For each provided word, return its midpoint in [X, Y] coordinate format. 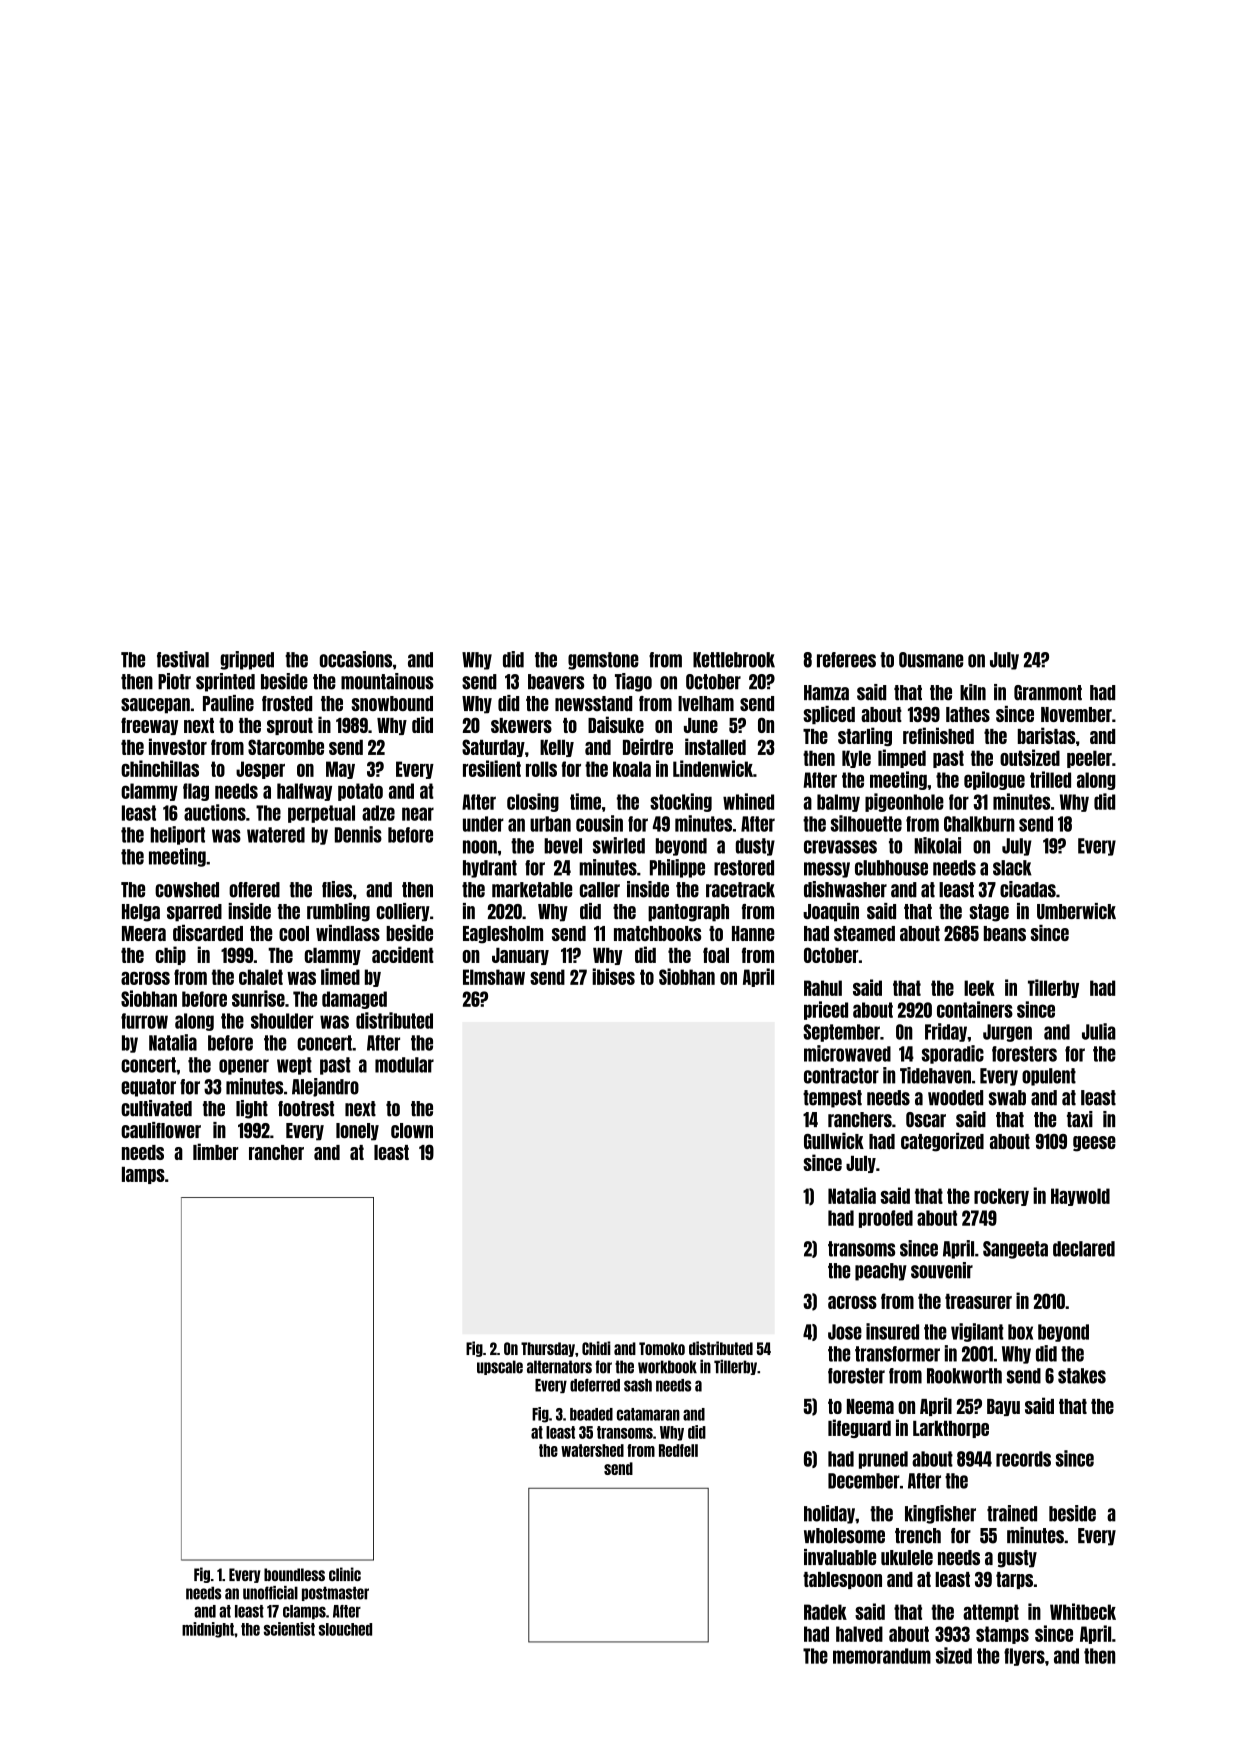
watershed [592, 1450]
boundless [294, 1574]
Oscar [926, 1120]
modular [404, 1065]
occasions [356, 659]
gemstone [603, 661]
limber [215, 1151]
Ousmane [931, 660]
